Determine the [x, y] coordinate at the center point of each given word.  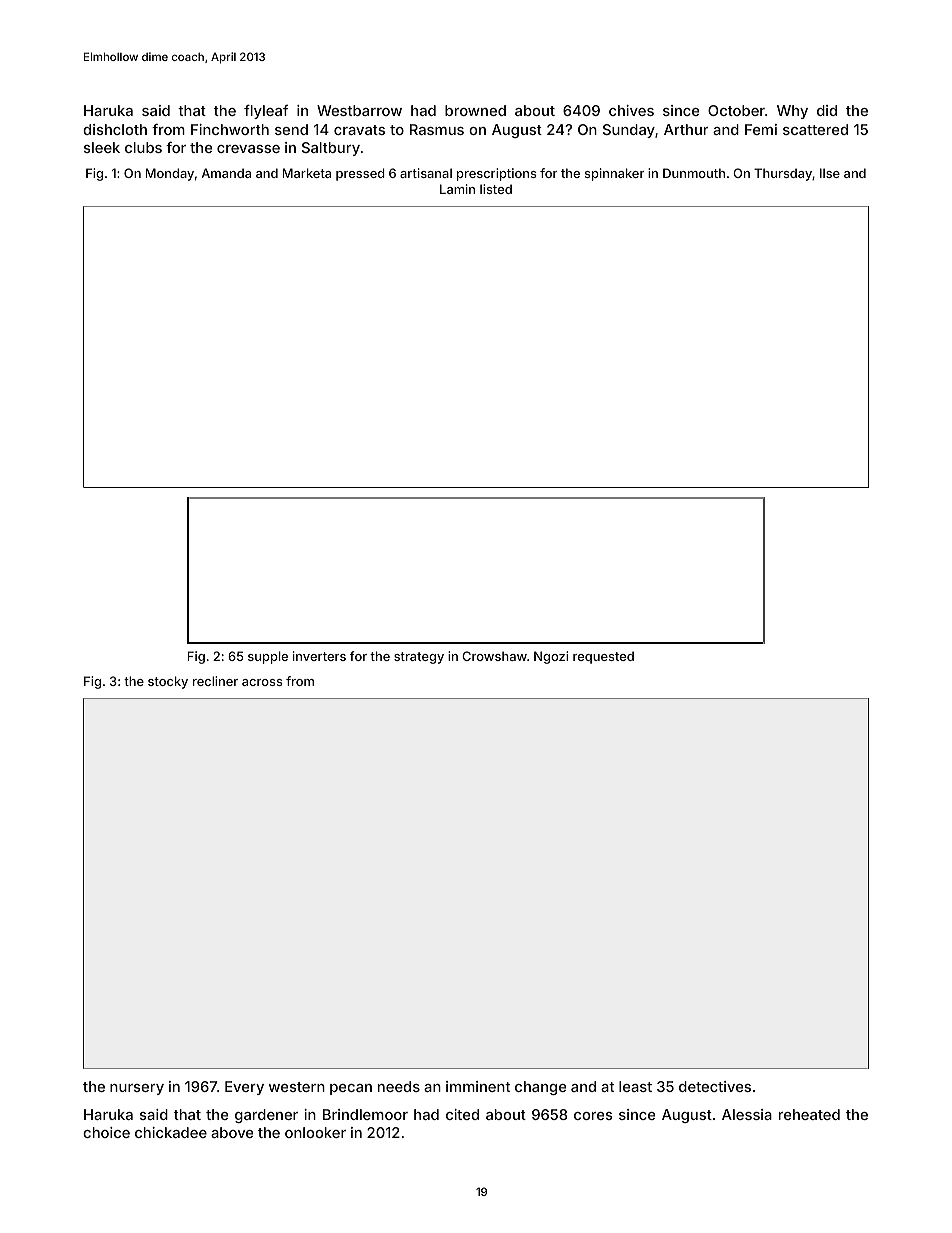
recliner [215, 681]
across [262, 682]
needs [399, 1086]
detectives [715, 1086]
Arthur [686, 129]
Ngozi [551, 657]
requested [603, 657]
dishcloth [115, 129]
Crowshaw [494, 656]
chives [631, 110]
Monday [170, 174]
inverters [319, 656]
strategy [419, 658]
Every [244, 1088]
